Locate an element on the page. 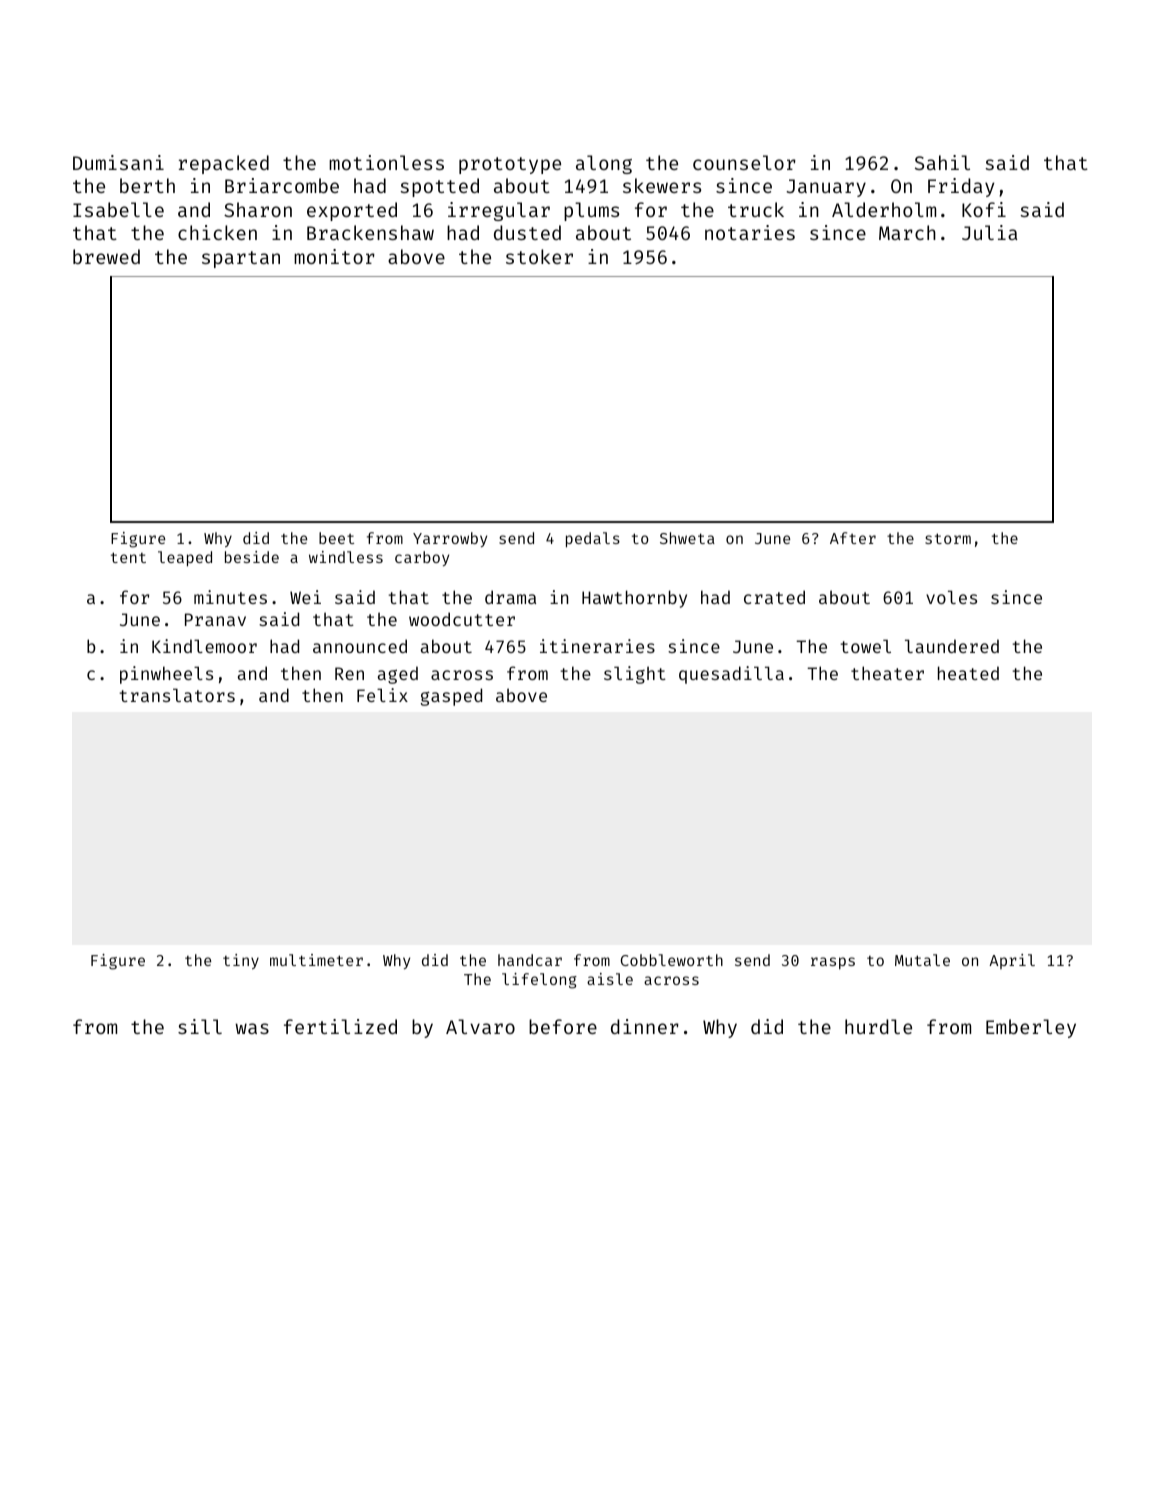 This document has height=1507, width=1164. tiny is located at coordinates (241, 961).
